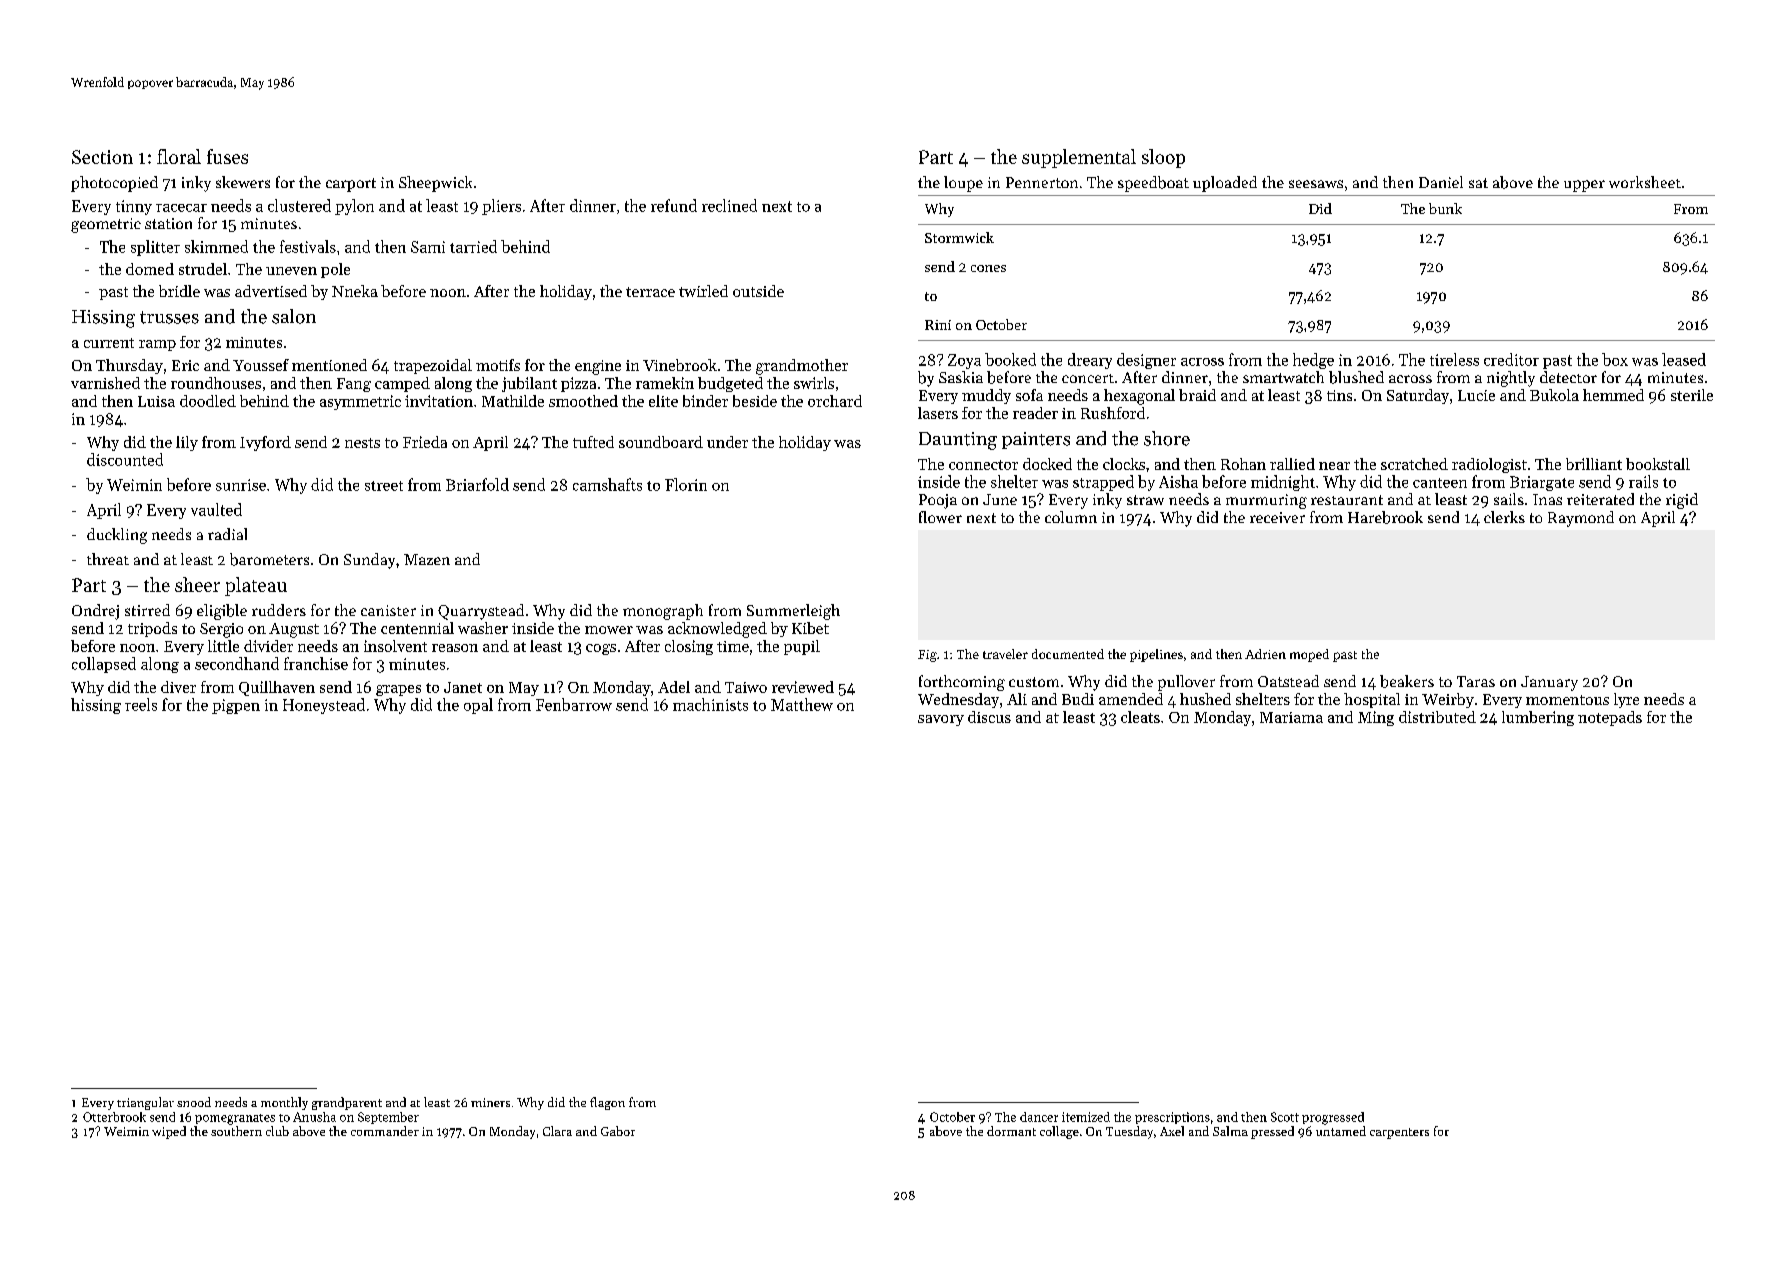 The image size is (1786, 1263). Describe the element at coordinates (1610, 718) in the screenshot. I see `notepads` at that location.
